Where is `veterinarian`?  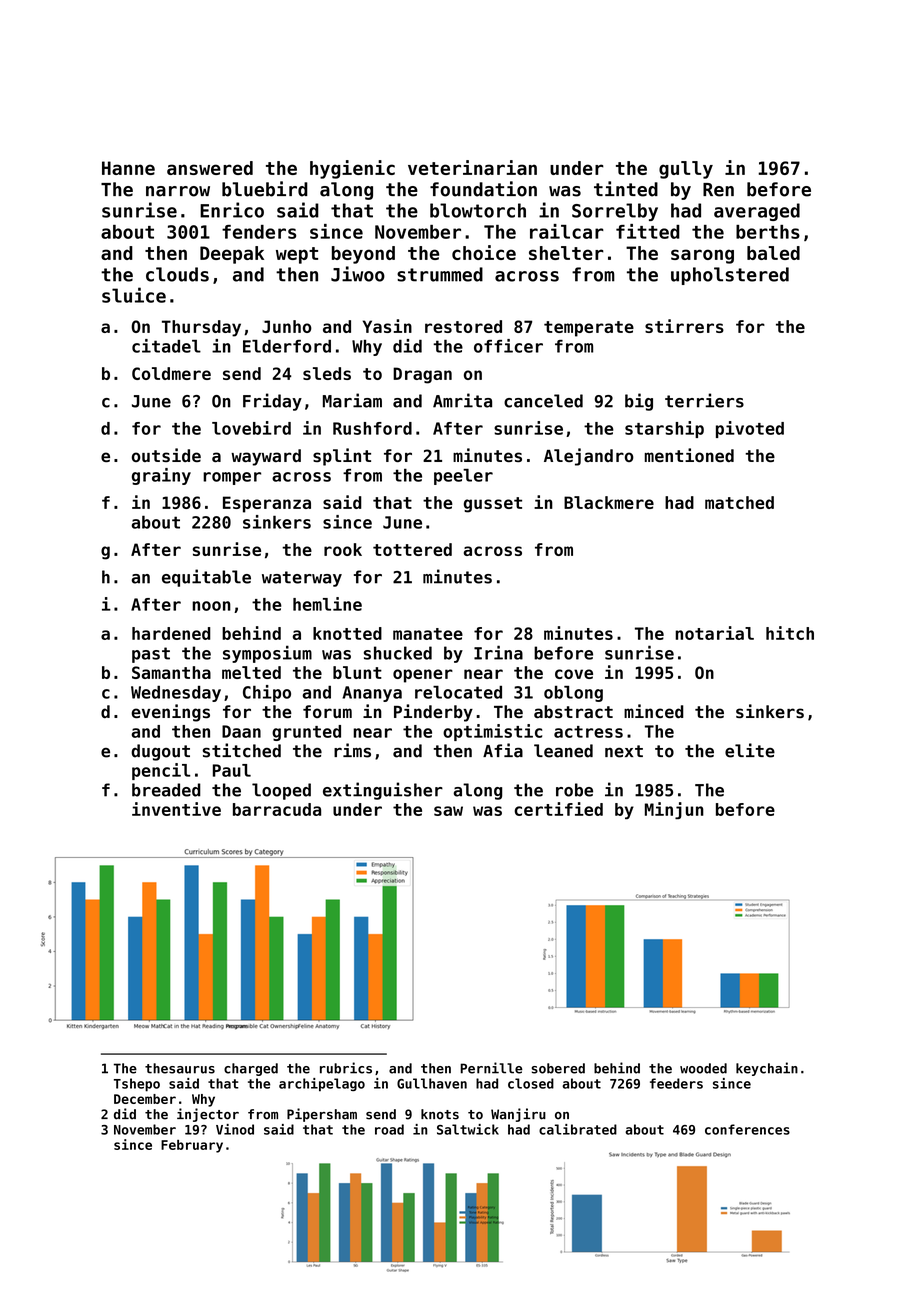 veterinarian is located at coordinates (472, 167).
